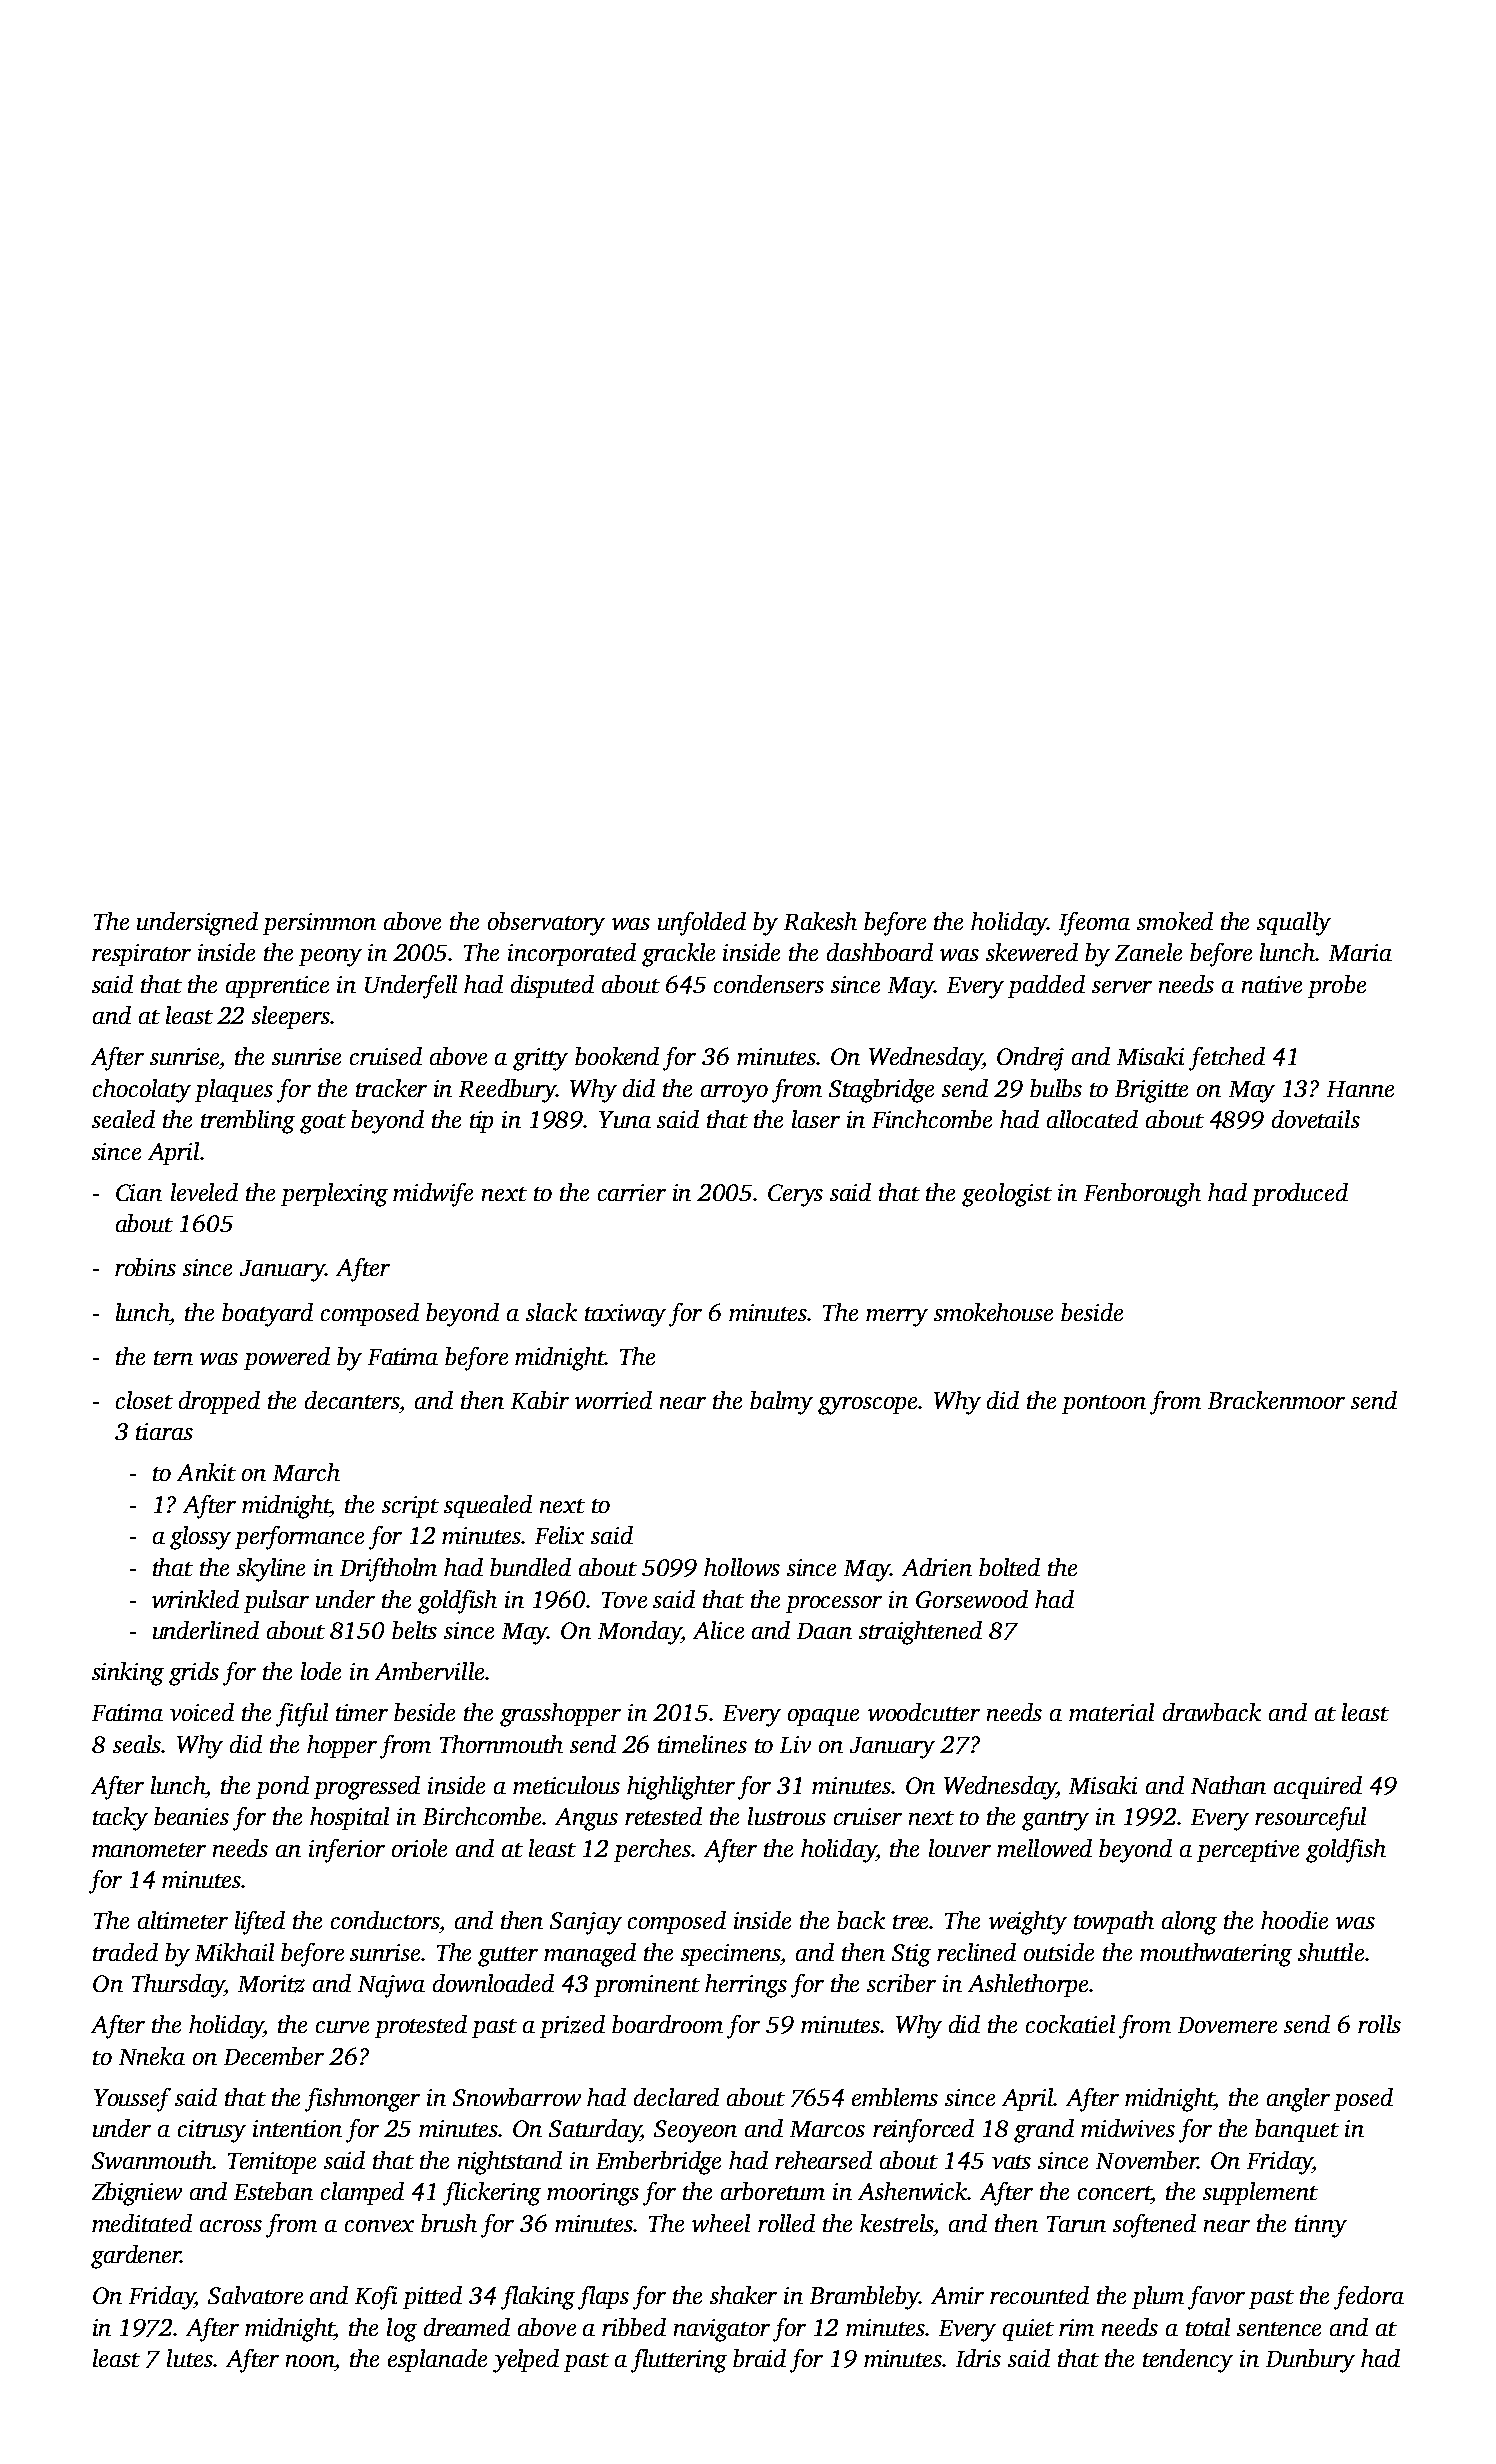  Describe the element at coordinates (1318, 1787) in the screenshot. I see `acquired` at that location.
